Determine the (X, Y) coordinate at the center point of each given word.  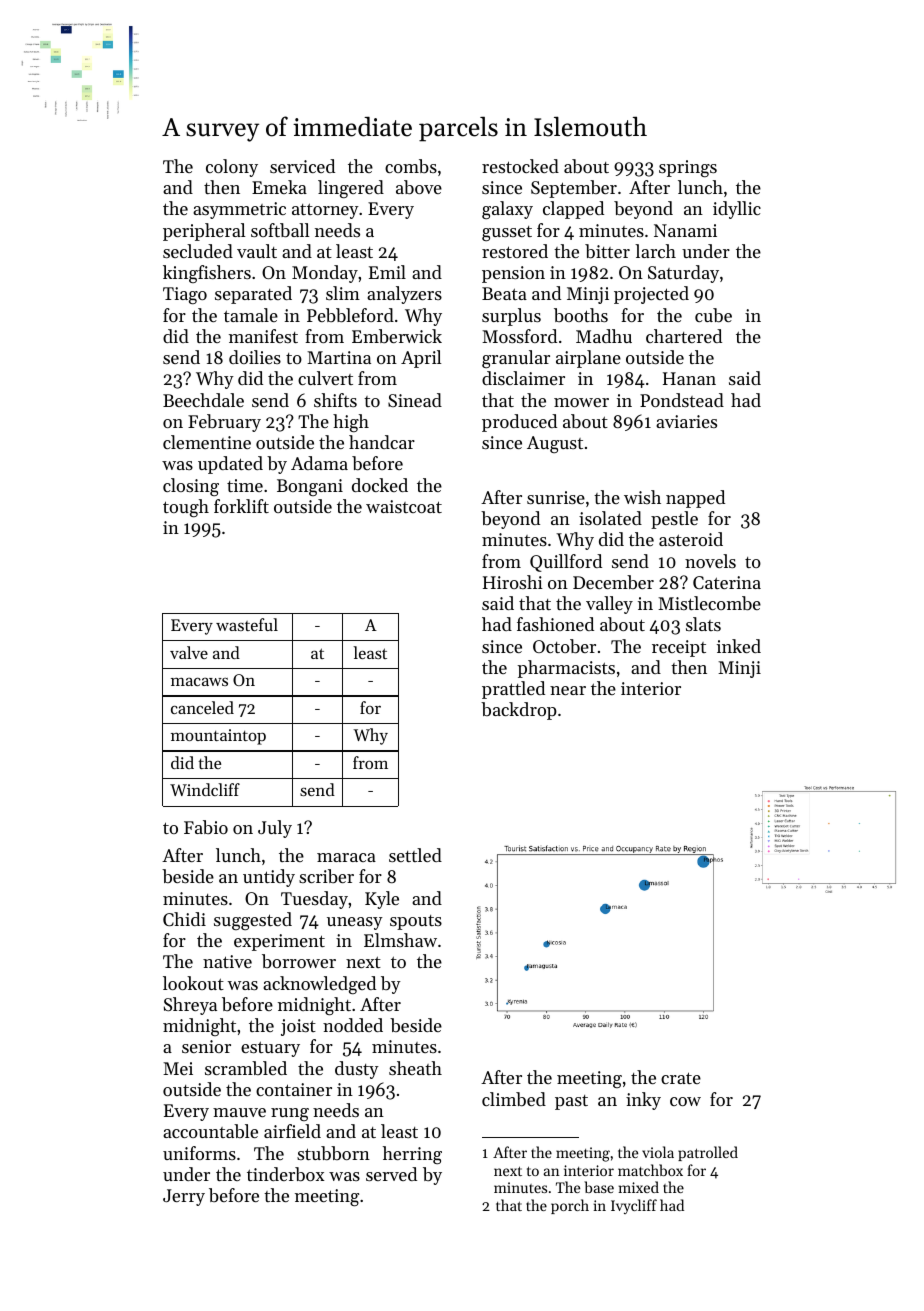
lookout (193, 983)
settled (415, 855)
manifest (263, 336)
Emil (387, 272)
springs (688, 168)
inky (643, 1101)
